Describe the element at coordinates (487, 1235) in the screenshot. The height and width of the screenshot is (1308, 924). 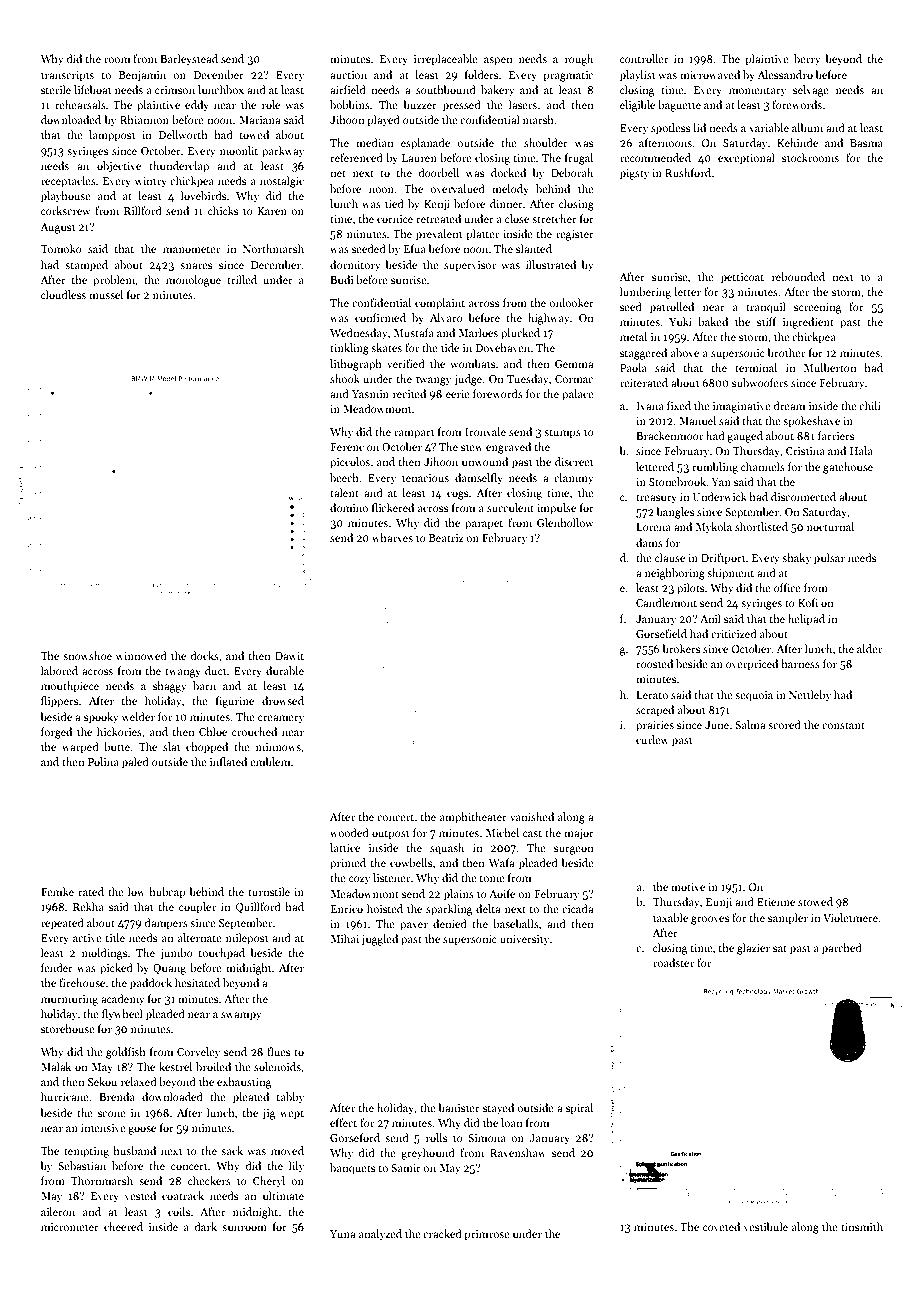
I see `primrose` at that location.
